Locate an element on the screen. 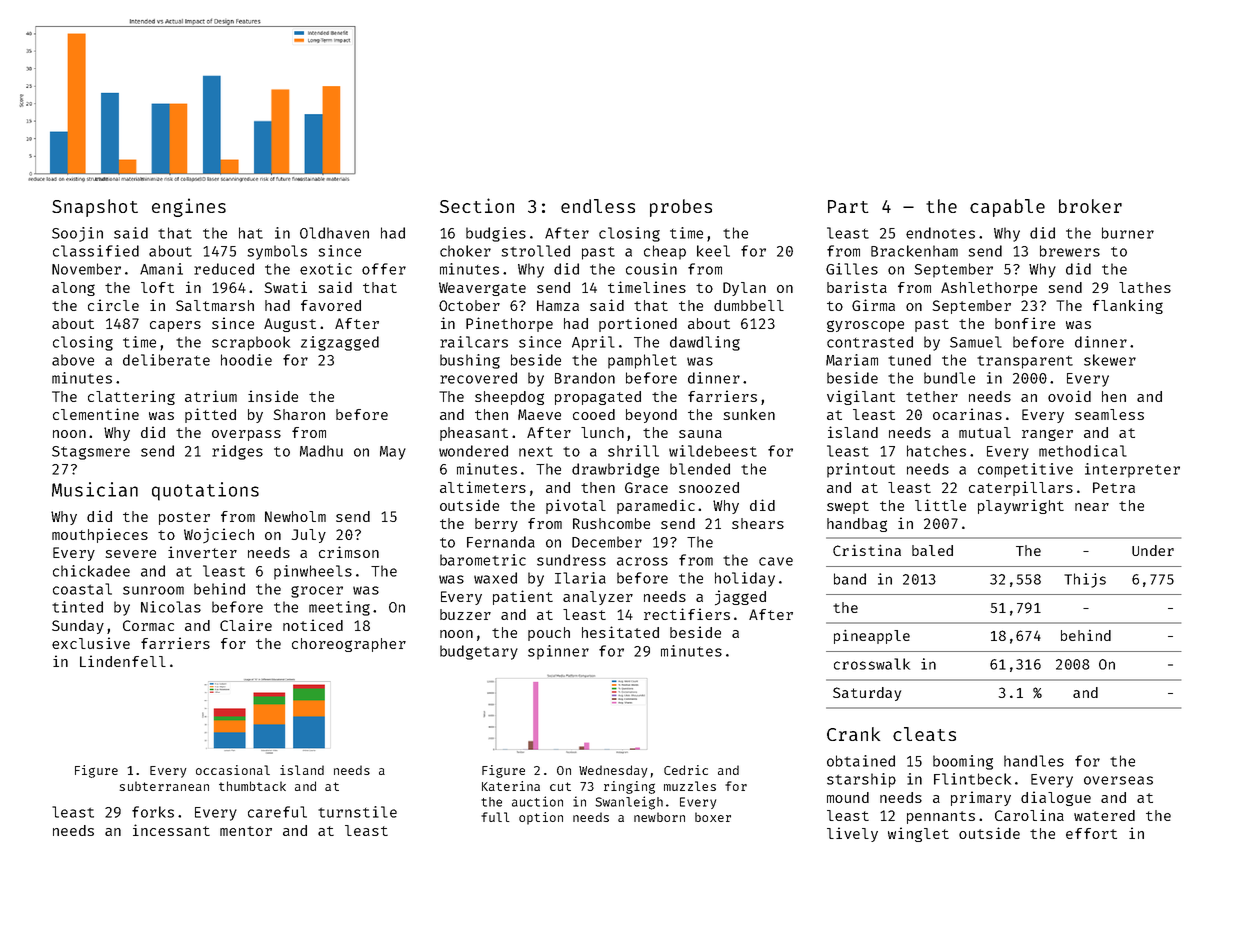 The height and width of the screenshot is (952, 1233). probes is located at coordinates (681, 208).
